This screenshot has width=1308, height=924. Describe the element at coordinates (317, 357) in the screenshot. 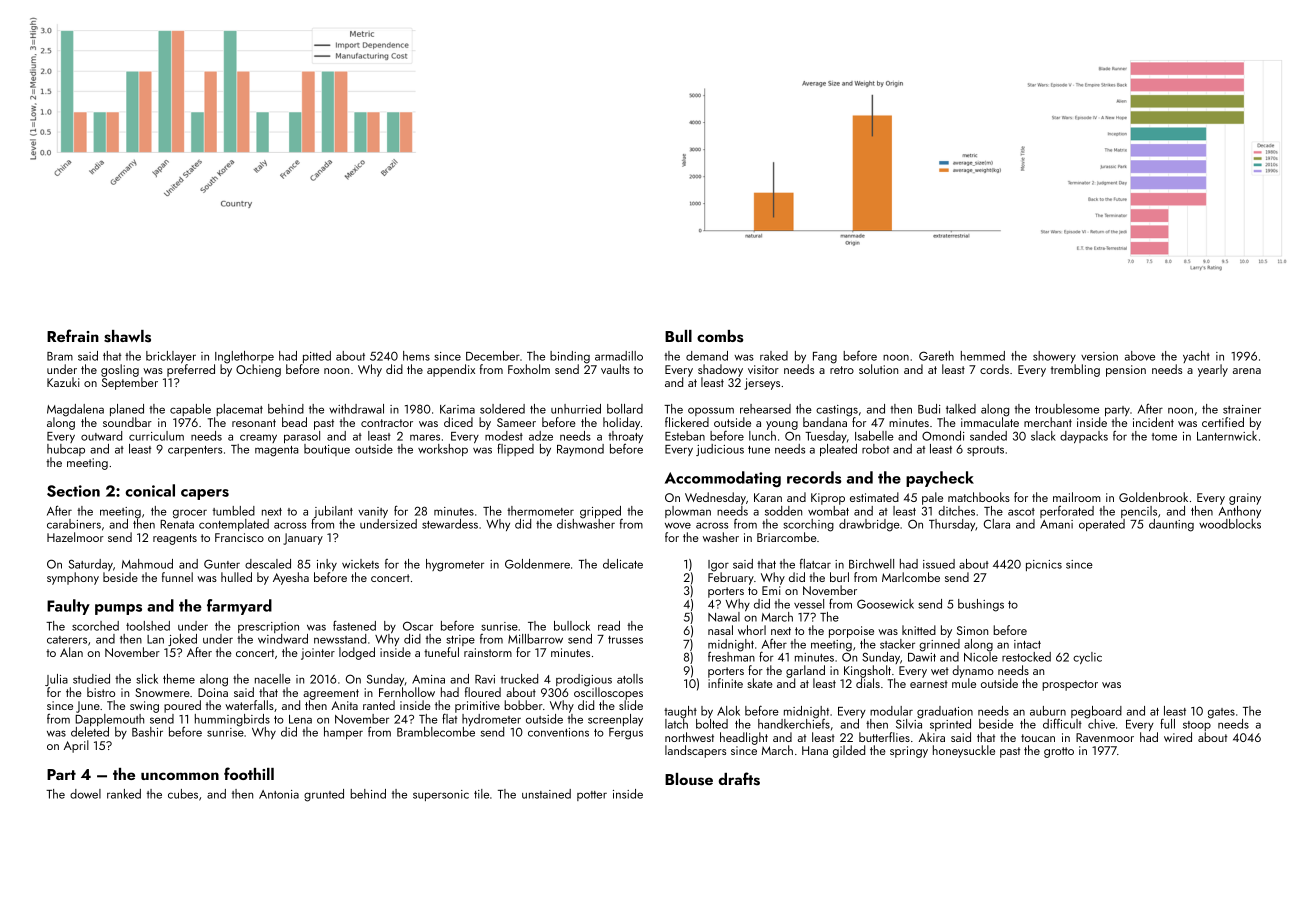

I see `pitted` at that location.
